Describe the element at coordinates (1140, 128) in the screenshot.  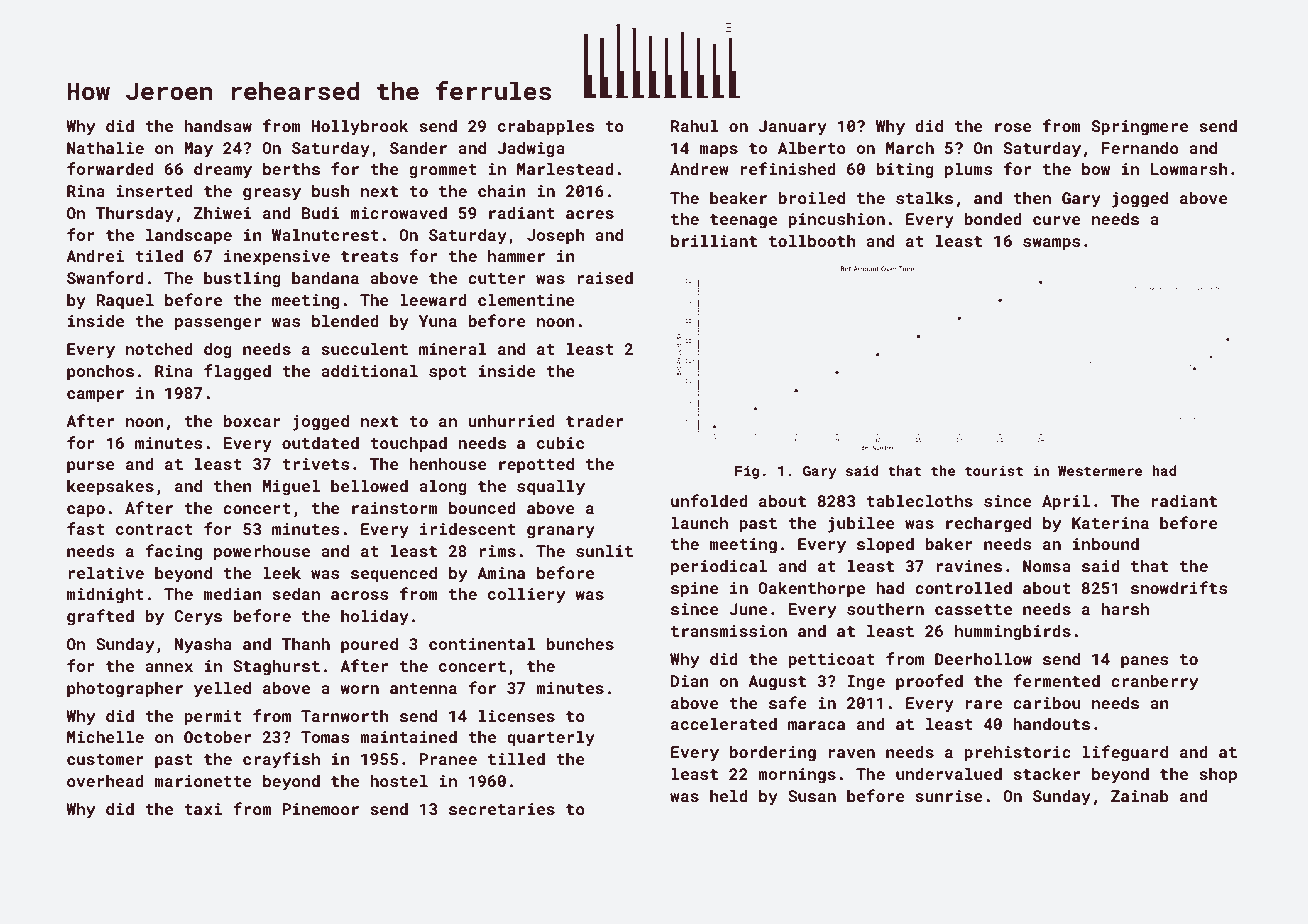
I see `Springmere` at that location.
